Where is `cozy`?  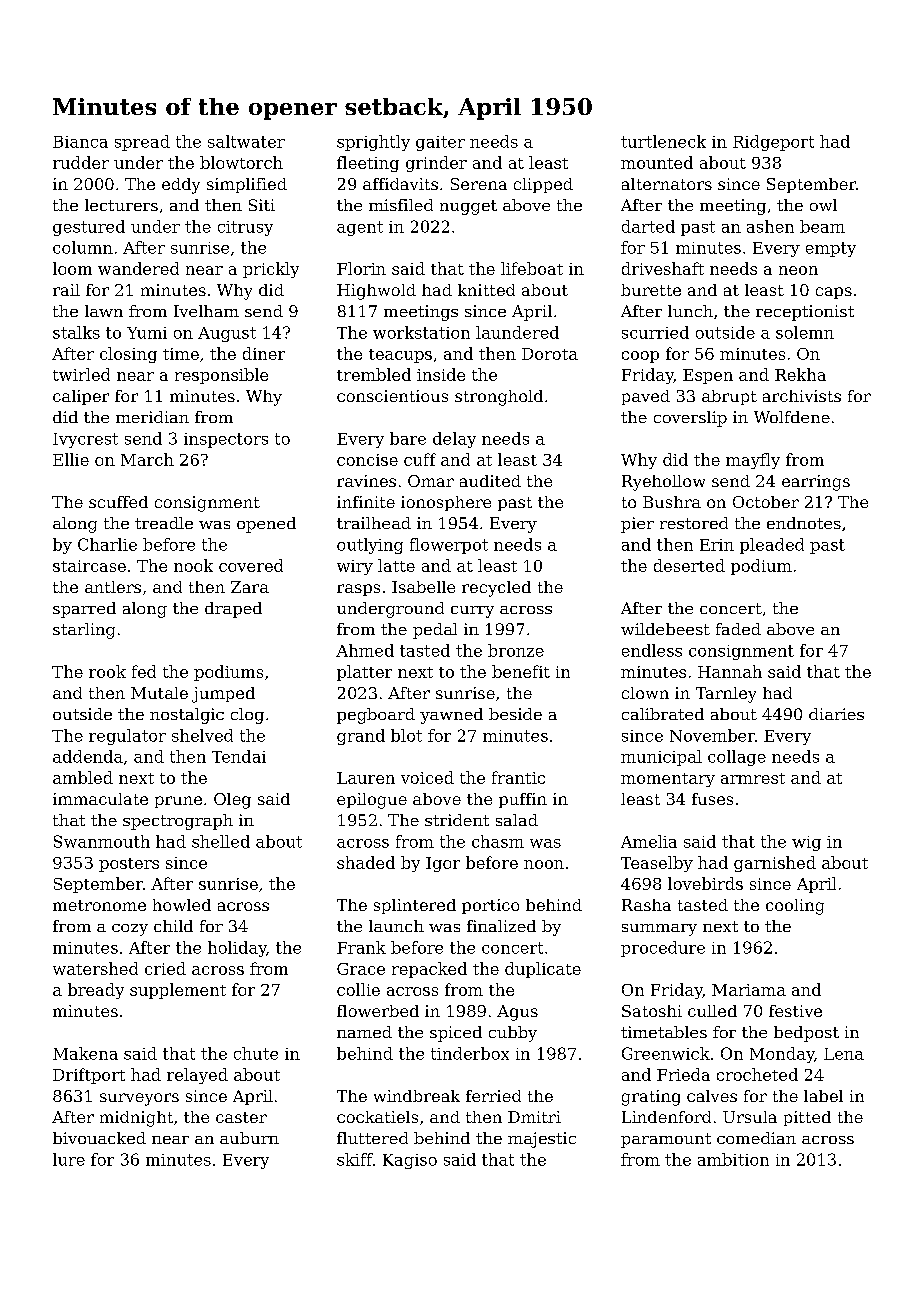 cozy is located at coordinates (130, 930).
